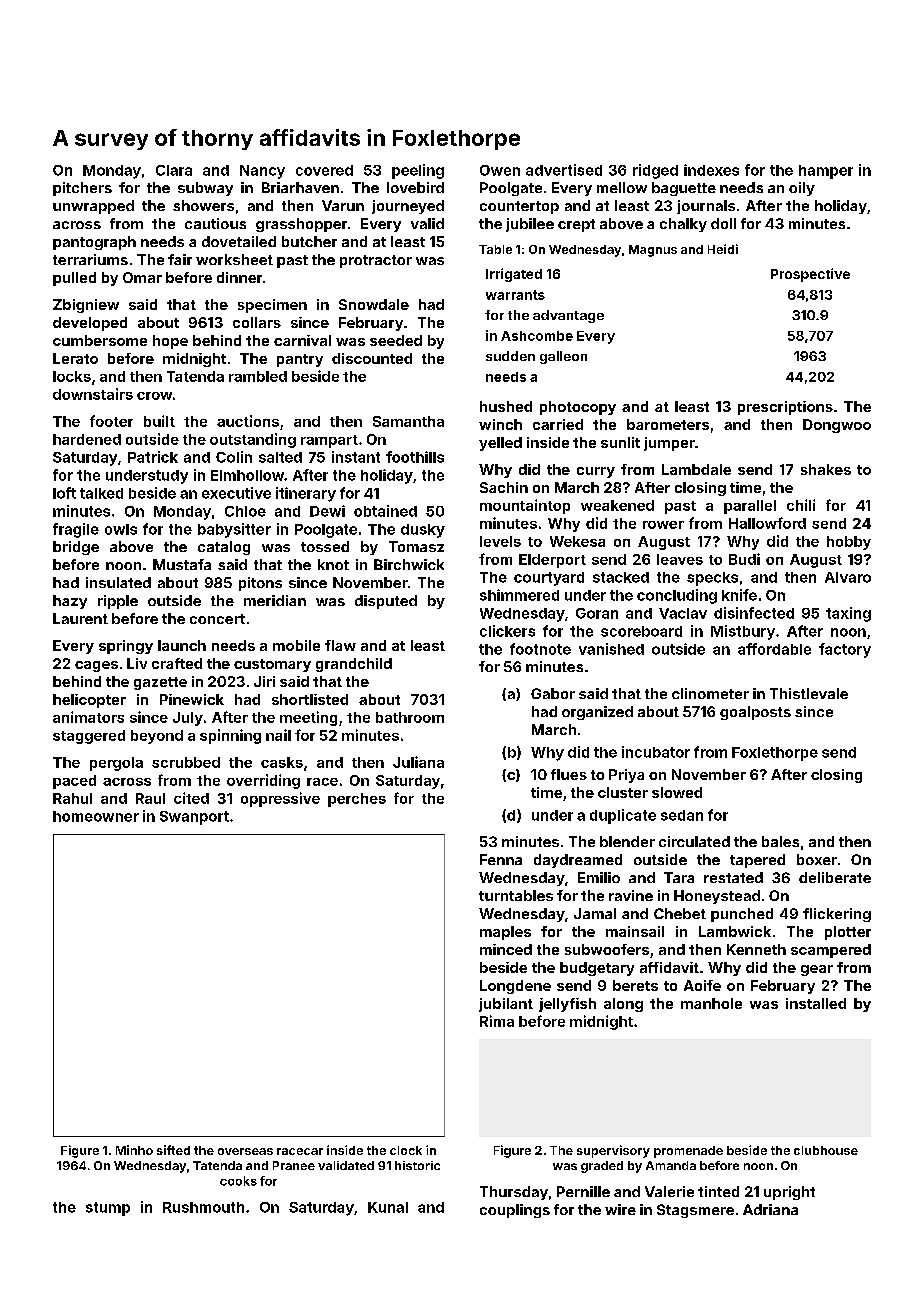 This image has width=924, height=1314. What do you see at coordinates (236, 493) in the image?
I see `executive` at bounding box center [236, 493].
